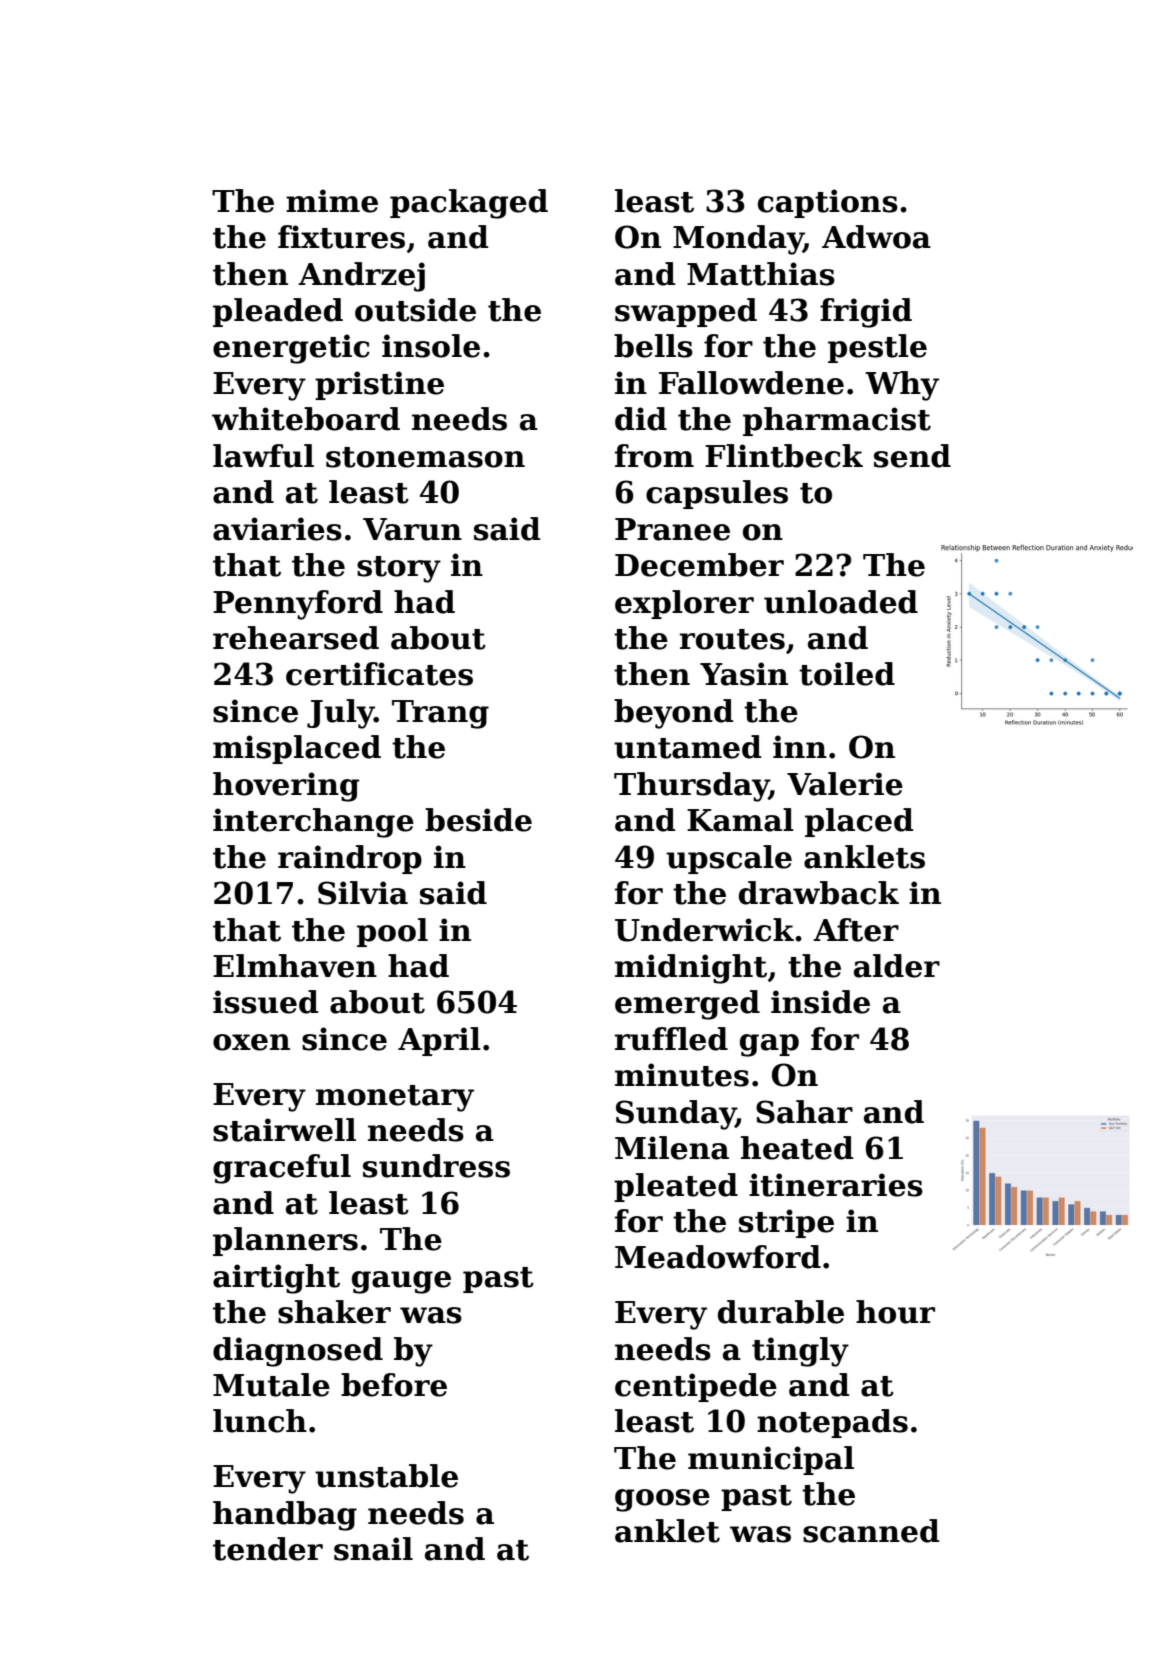 This image has height=1654, width=1165. I want to click on goose, so click(662, 1500).
